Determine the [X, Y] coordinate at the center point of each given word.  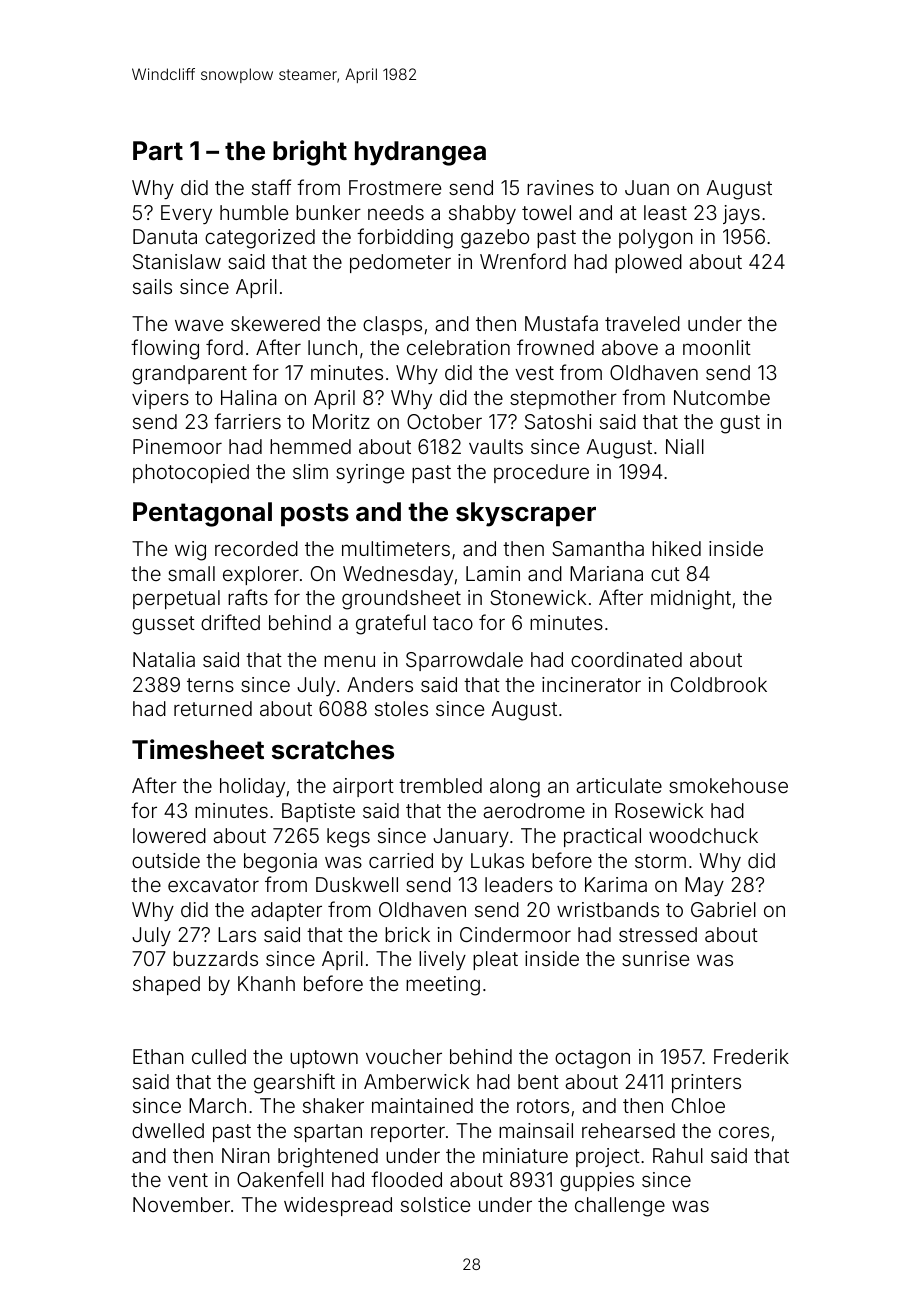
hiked [676, 548]
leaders [519, 884]
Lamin [493, 573]
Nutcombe [722, 397]
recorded [256, 548]
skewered [275, 323]
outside [166, 860]
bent [538, 1081]
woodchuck [703, 835]
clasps [392, 325]
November [181, 1204]
